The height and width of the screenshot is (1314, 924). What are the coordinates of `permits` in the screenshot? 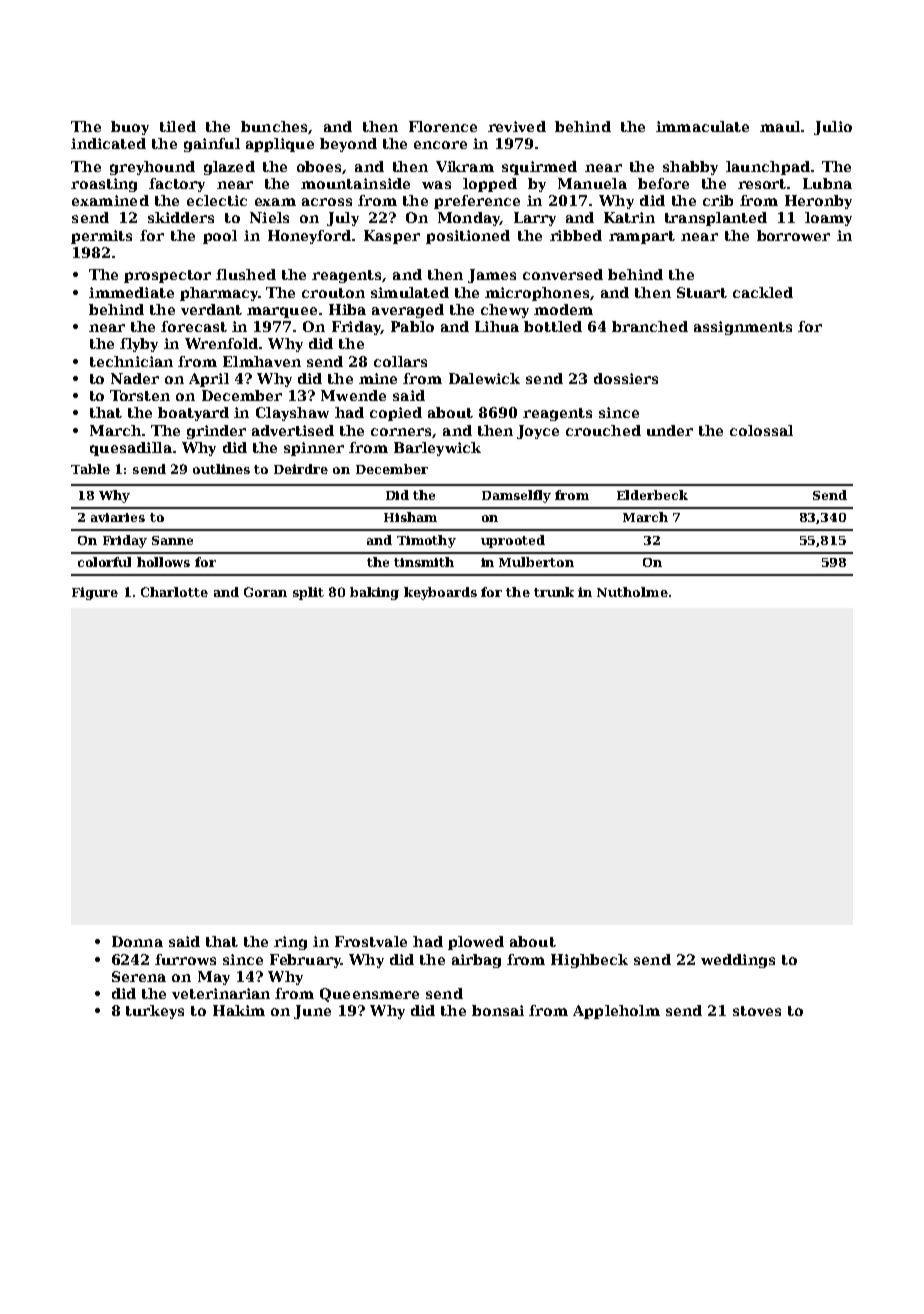 It's located at (101, 237).
